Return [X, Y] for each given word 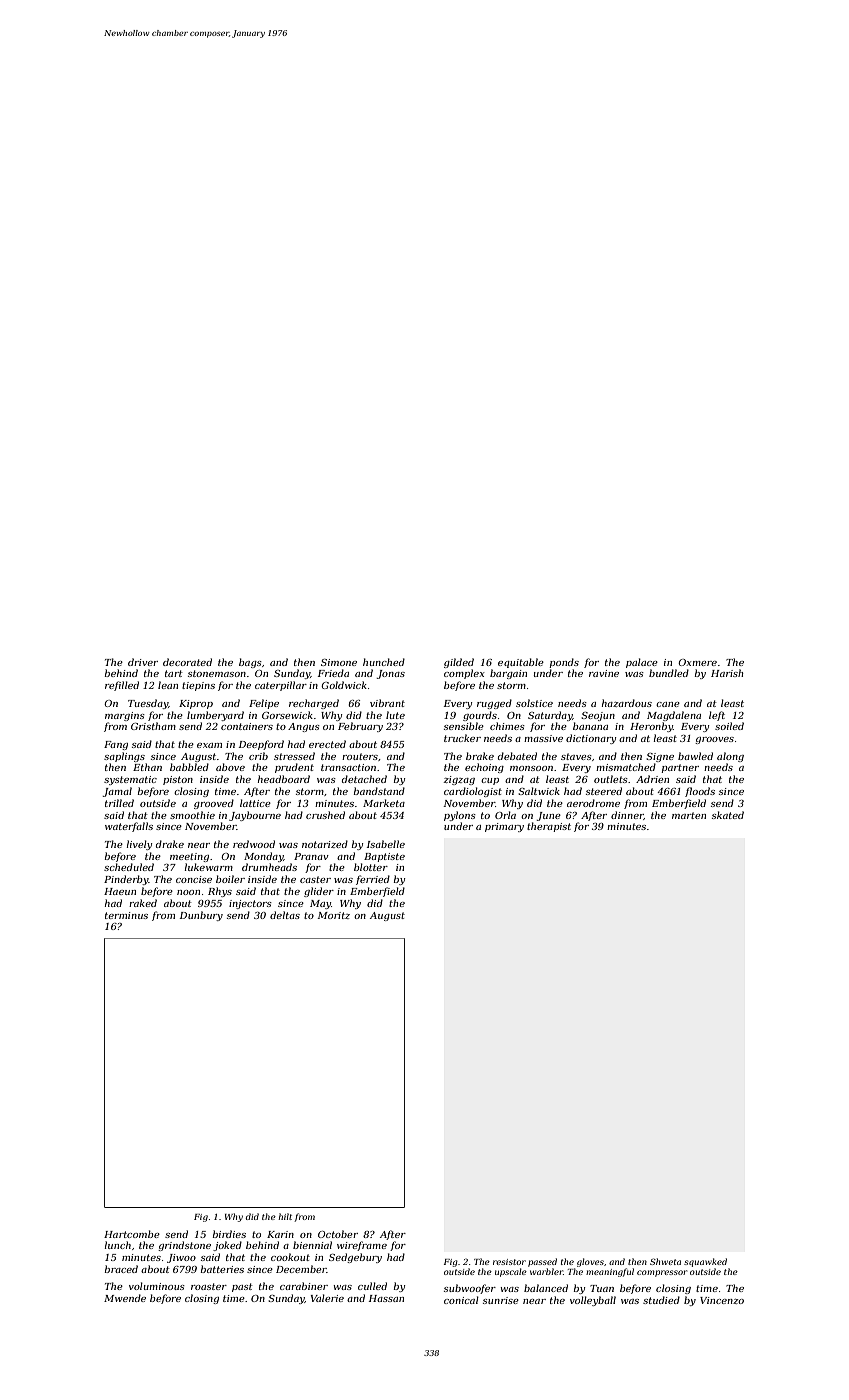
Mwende [125, 1298]
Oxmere [697, 662]
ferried [373, 880]
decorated [187, 662]
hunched [384, 662]
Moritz [334, 915]
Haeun [120, 891]
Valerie [327, 1298]
